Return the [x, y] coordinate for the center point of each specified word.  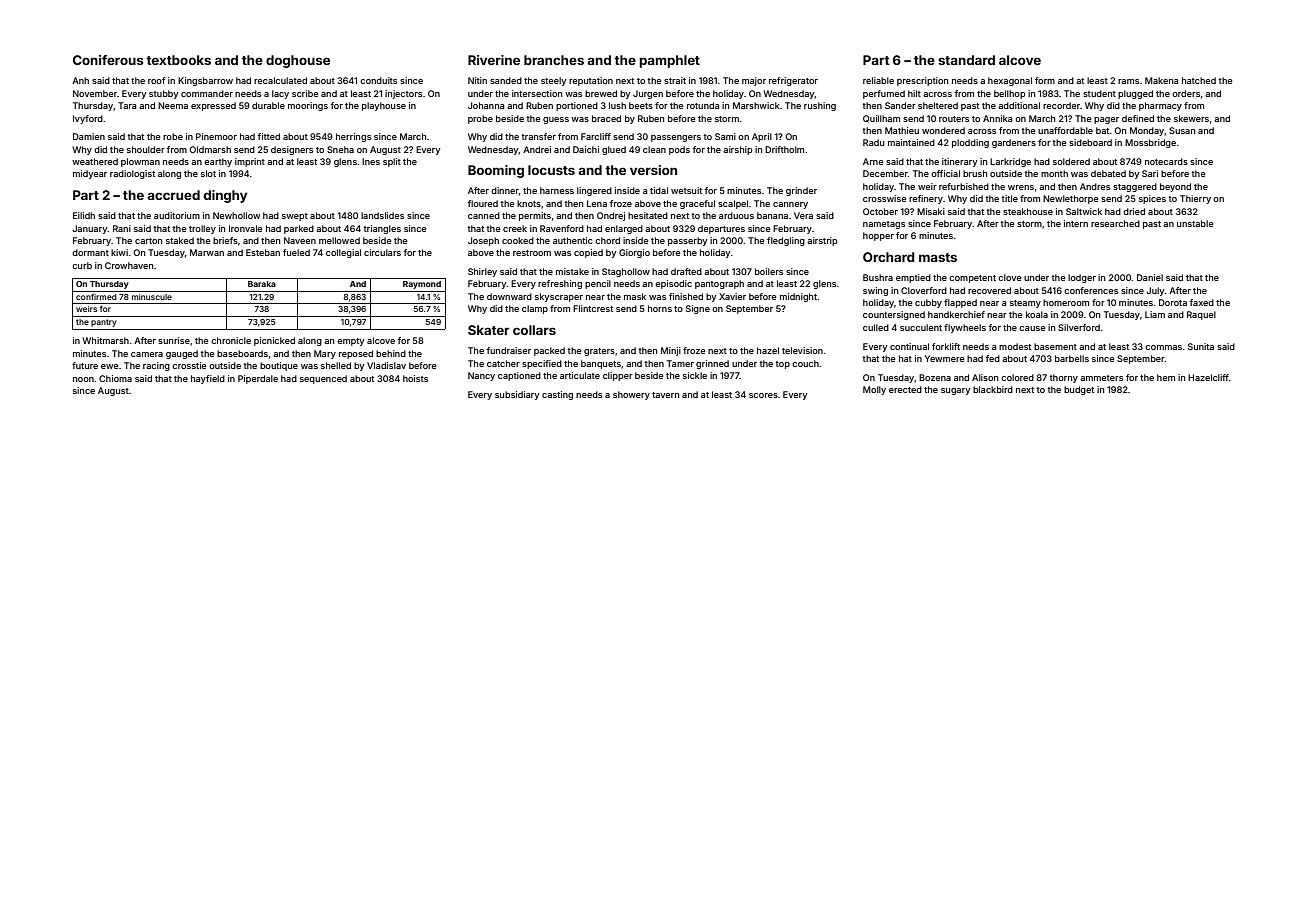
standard [966, 60]
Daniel [1150, 277]
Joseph [483, 241]
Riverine [494, 60]
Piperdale [258, 379]
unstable [1195, 223]
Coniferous [108, 60]
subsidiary [517, 395]
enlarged [624, 229]
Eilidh [84, 215]
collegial [343, 253]
